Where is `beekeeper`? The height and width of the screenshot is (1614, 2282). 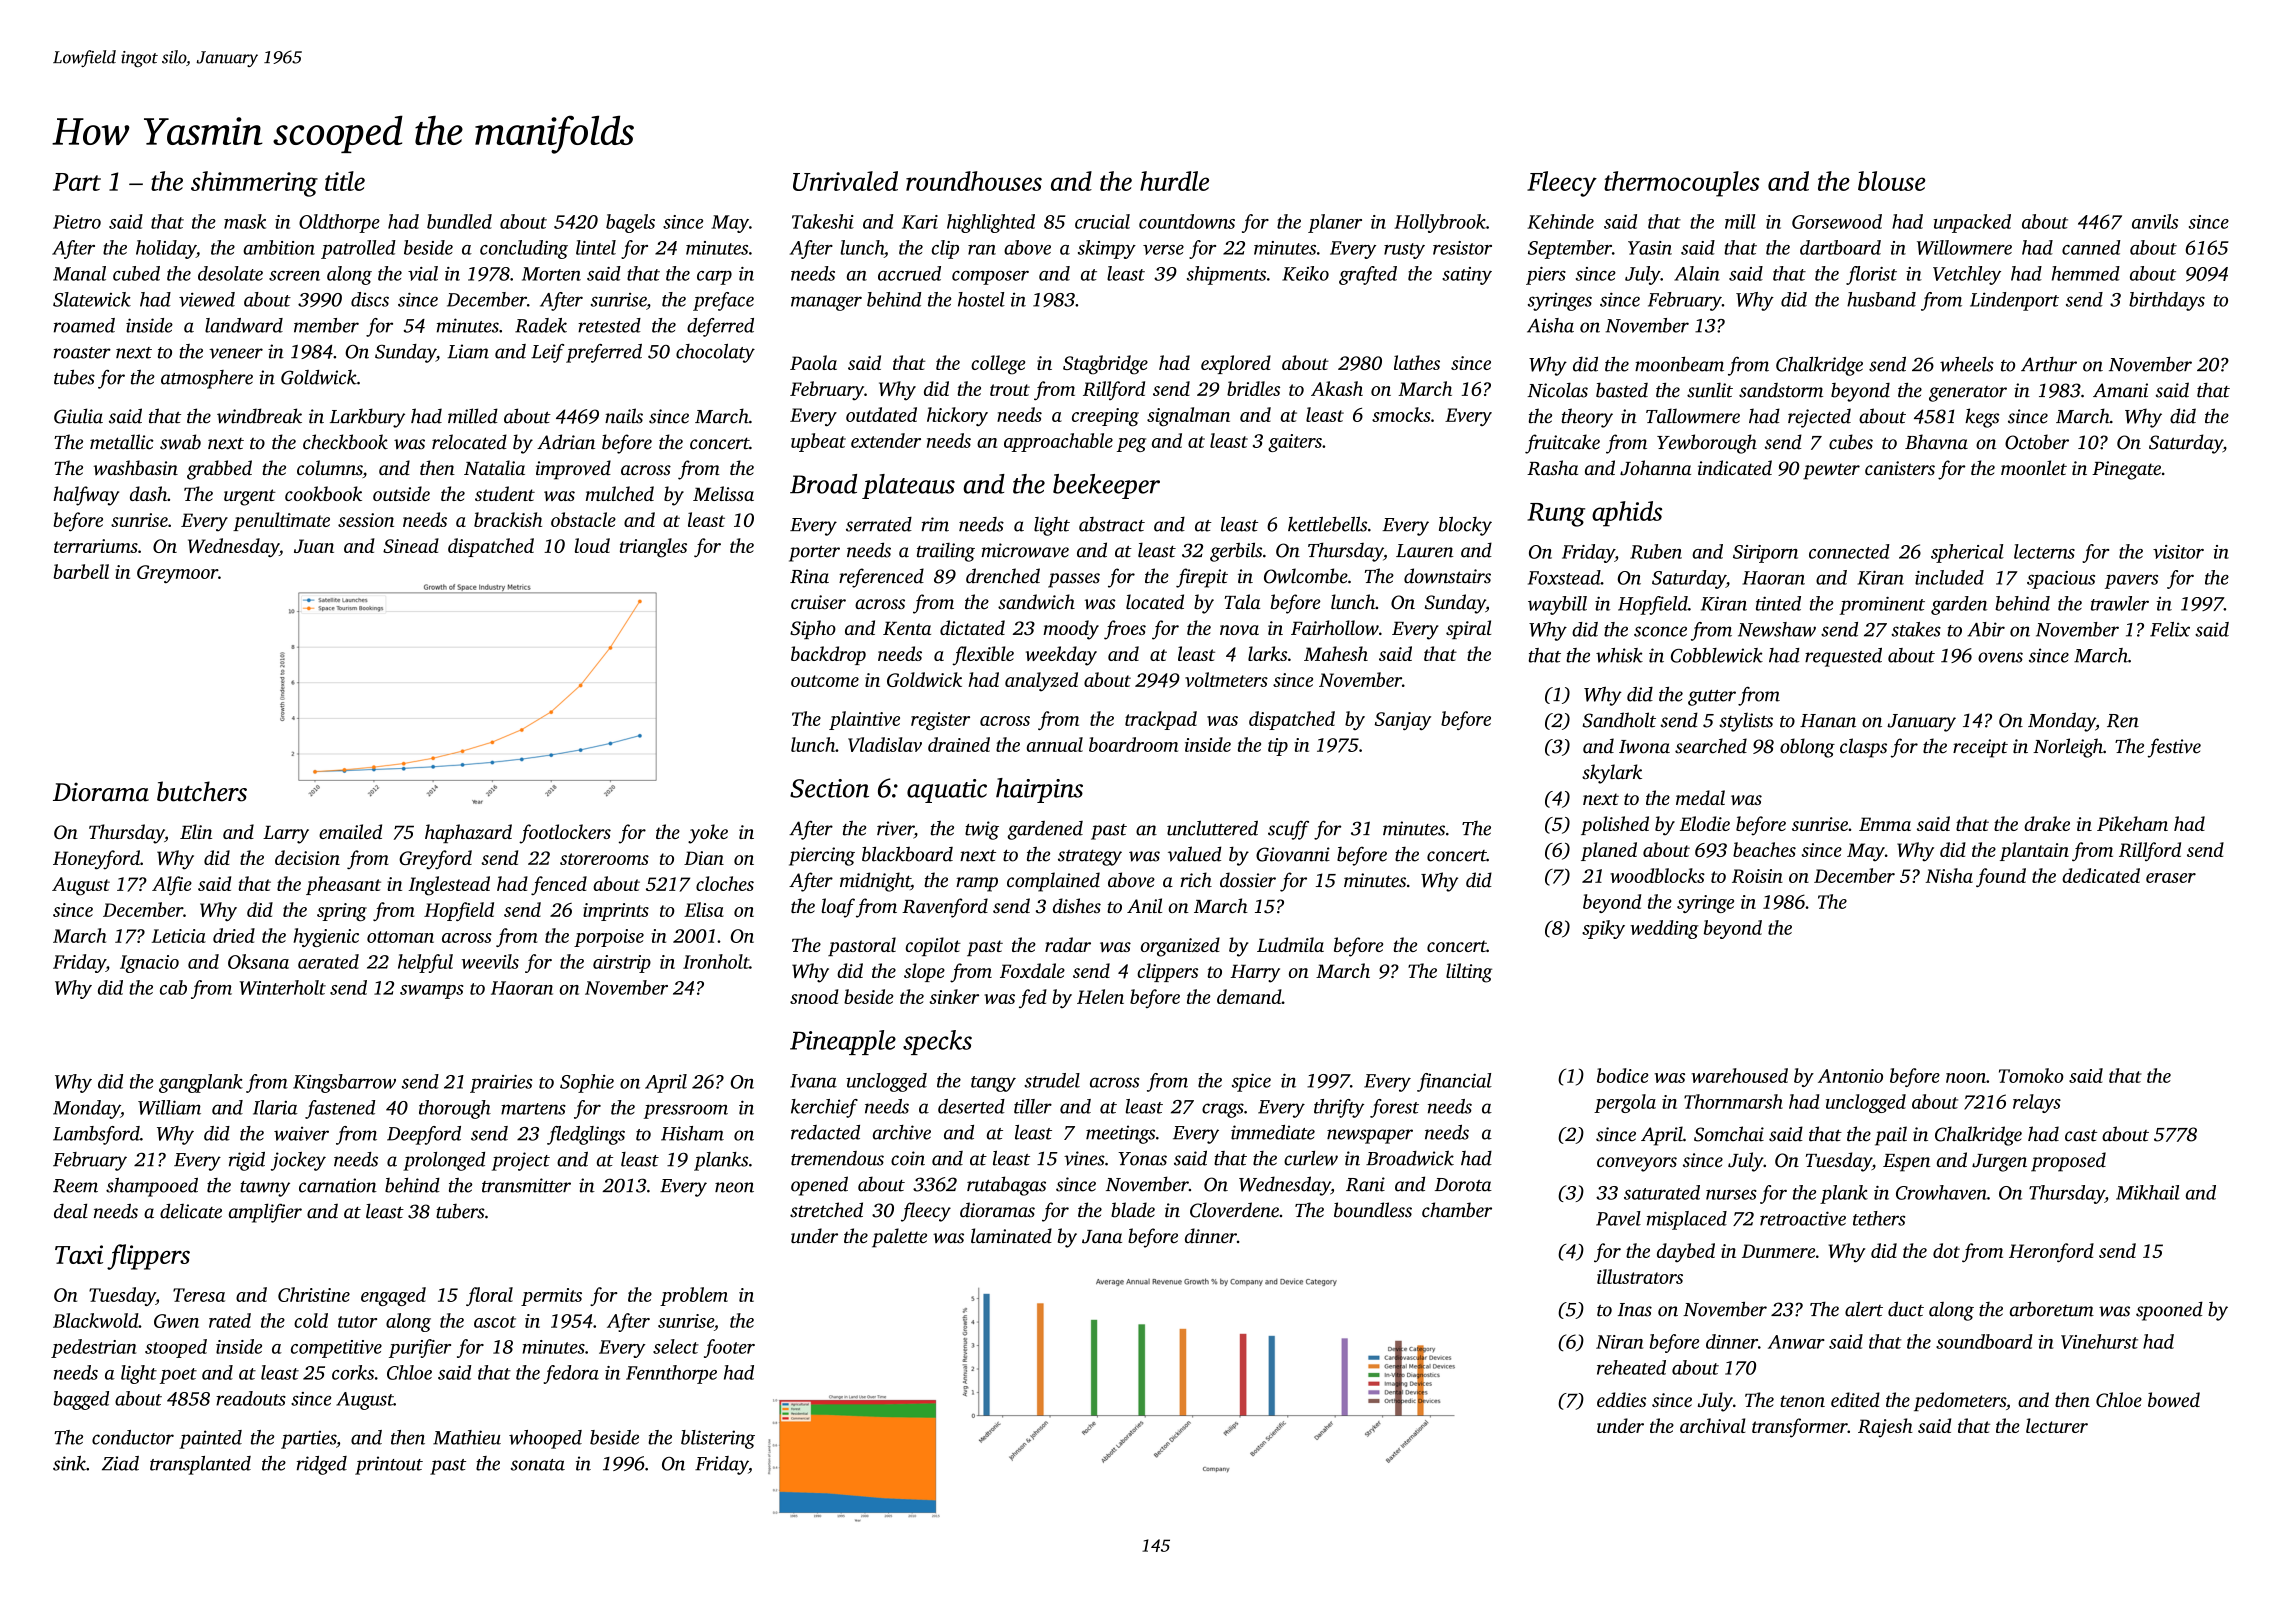
beekeeper is located at coordinates (1106, 486).
